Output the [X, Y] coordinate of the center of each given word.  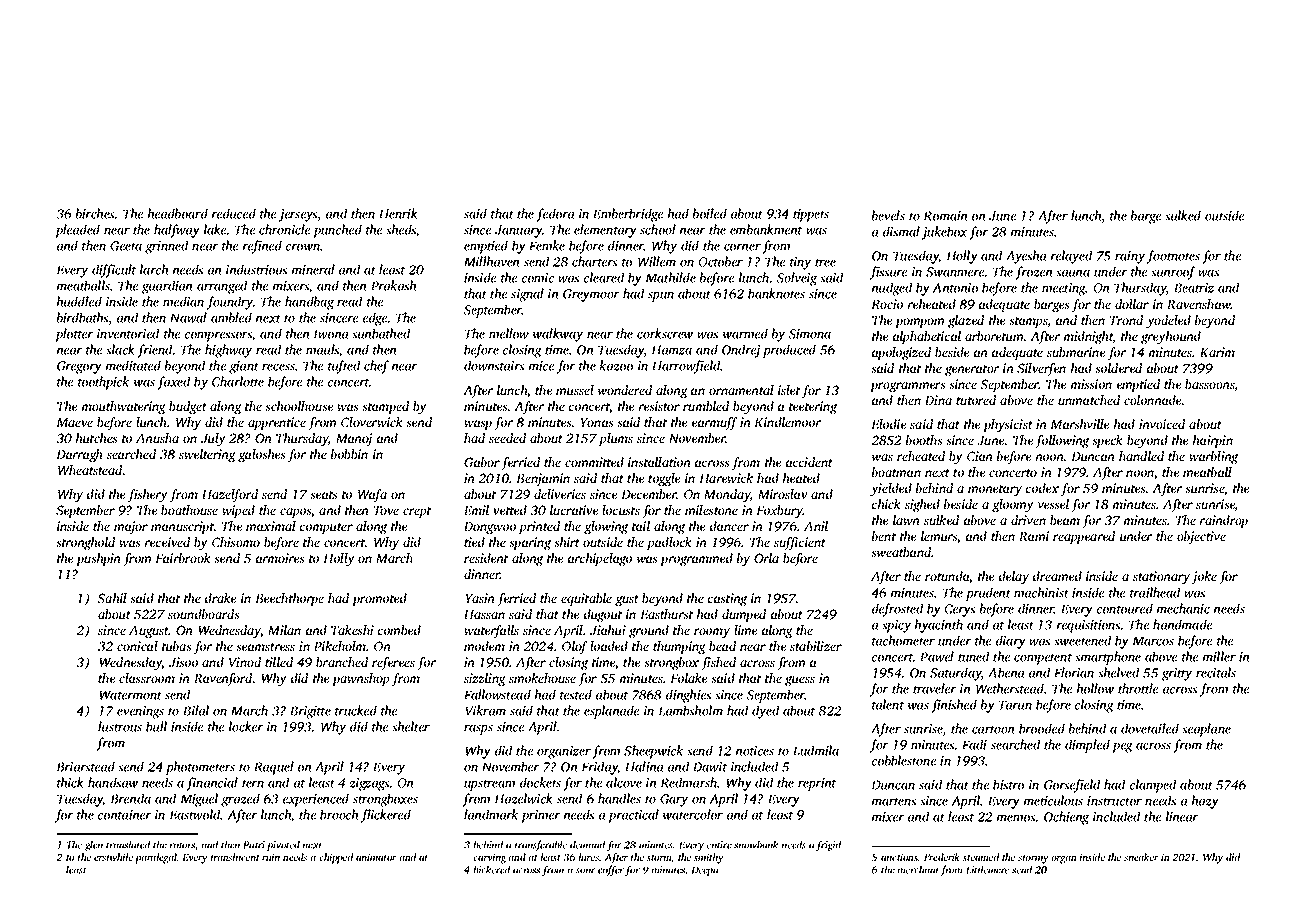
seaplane [1206, 730]
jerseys [298, 215]
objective [1201, 537]
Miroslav [783, 494]
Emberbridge [628, 215]
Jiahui [608, 630]
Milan [284, 630]
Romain [945, 216]
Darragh [79, 455]
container [124, 815]
